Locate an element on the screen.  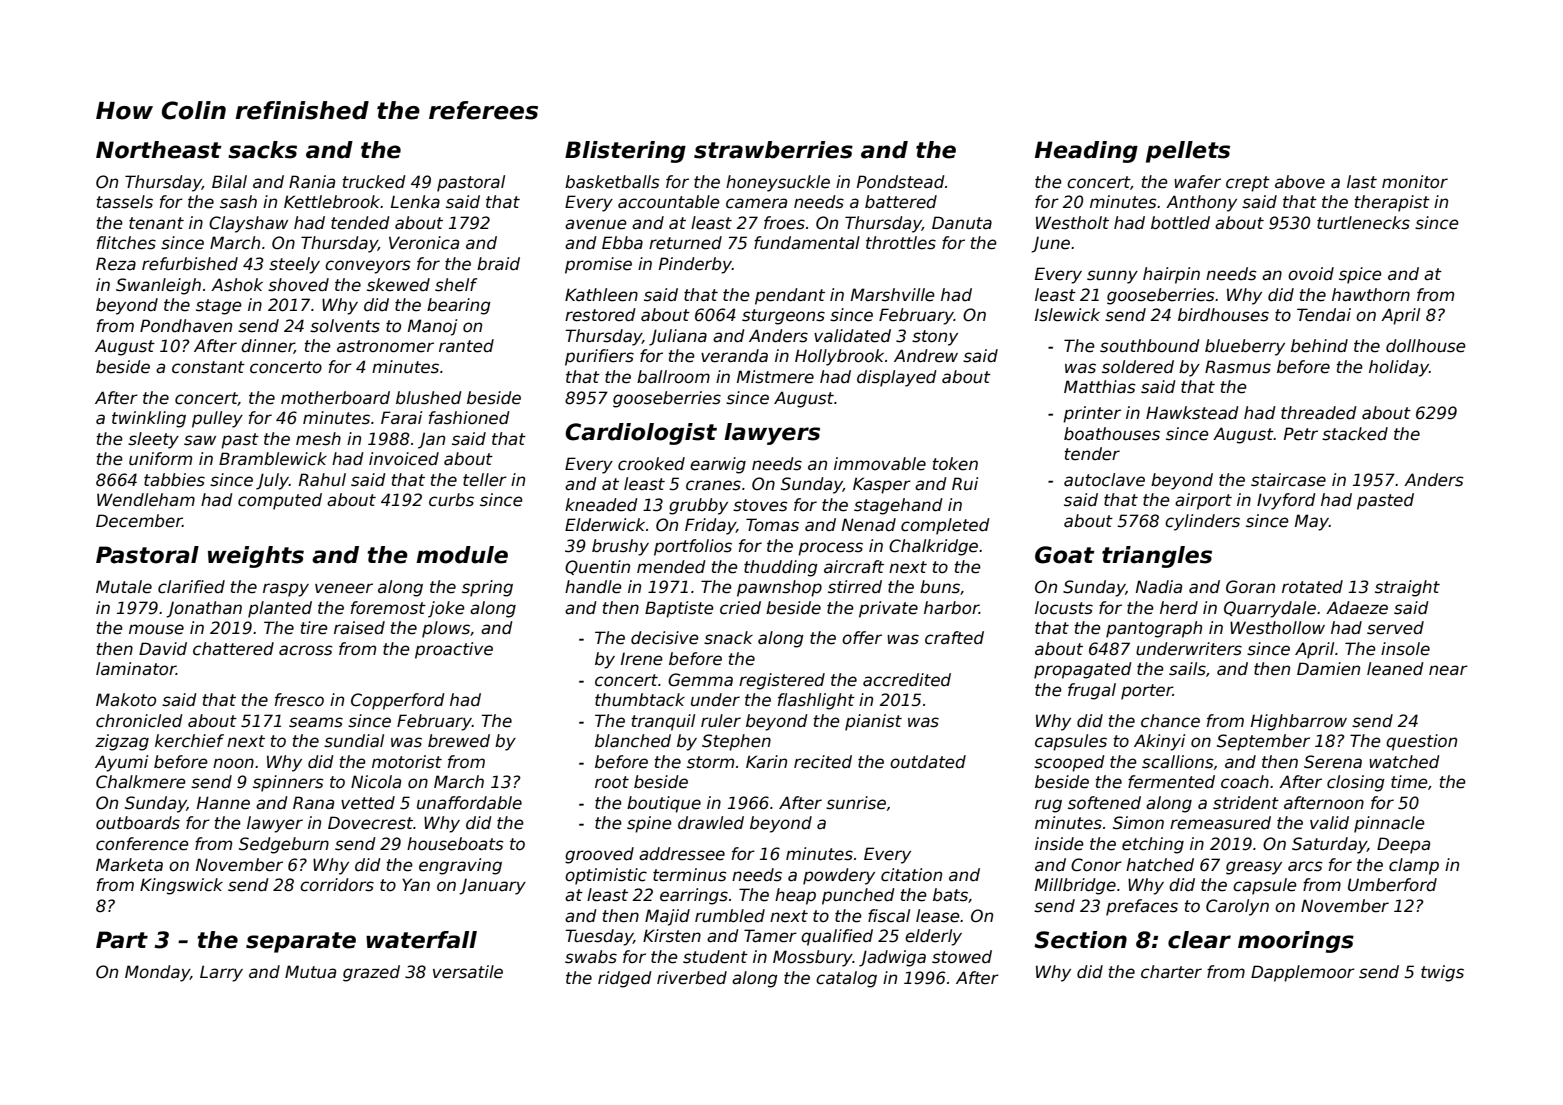
strawberries is located at coordinates (773, 150).
